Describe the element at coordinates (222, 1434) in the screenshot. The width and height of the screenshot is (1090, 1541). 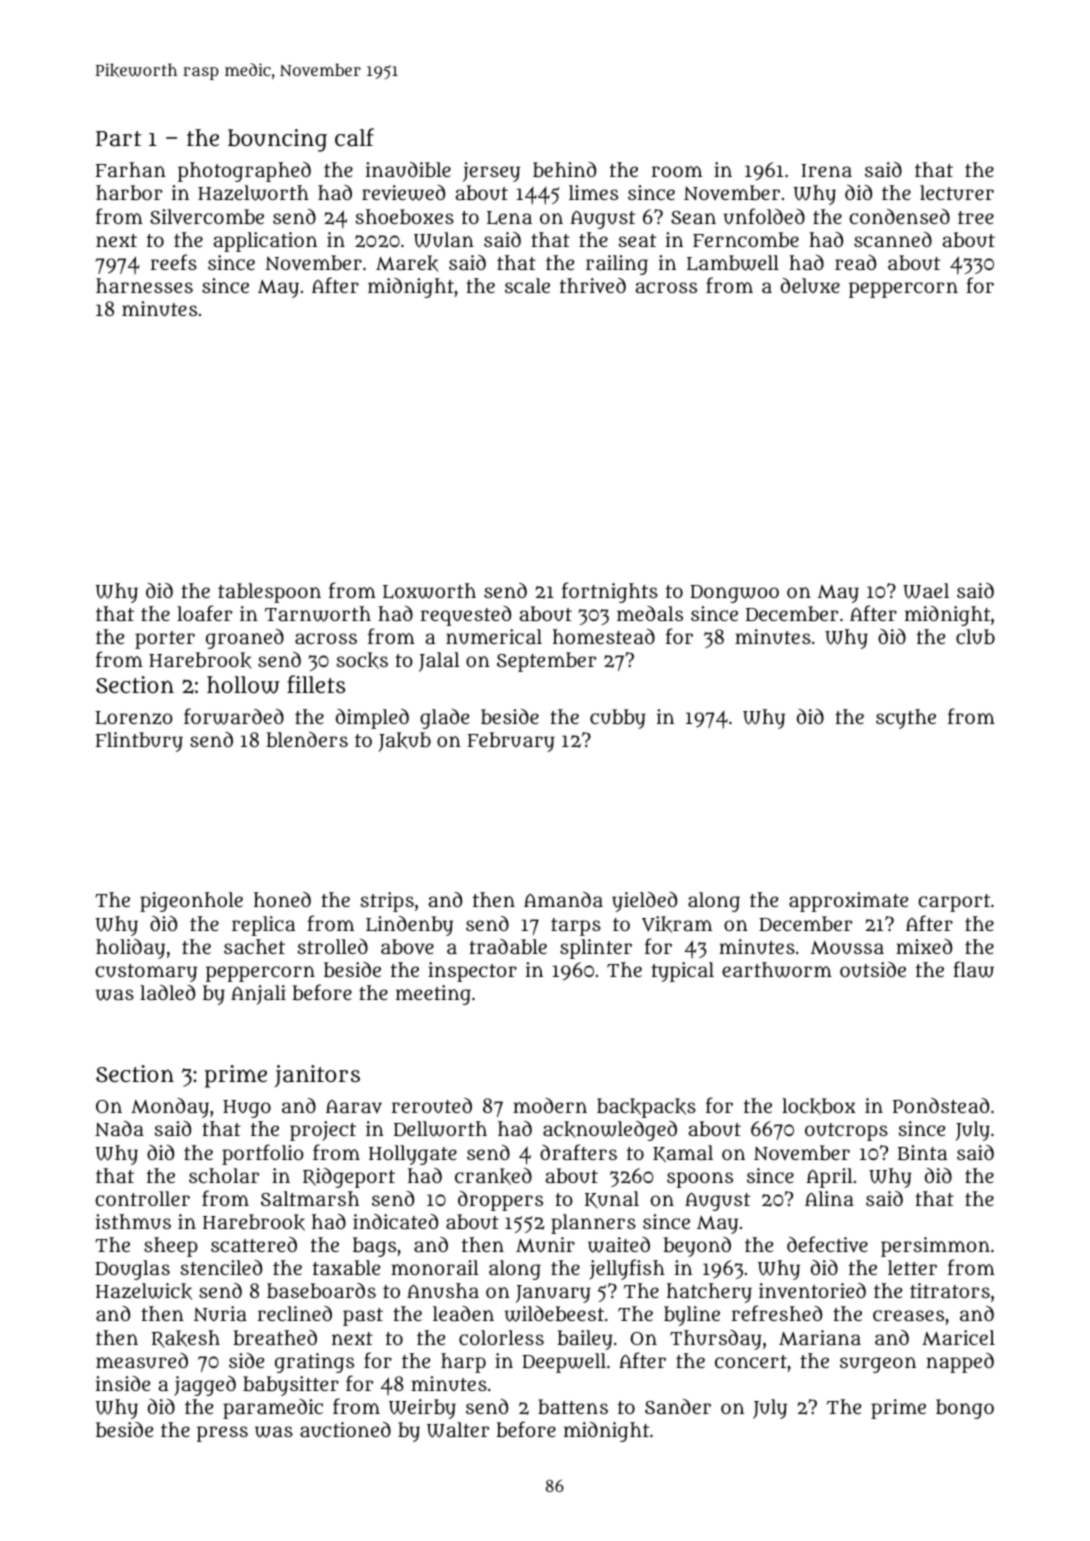
I see `press` at that location.
